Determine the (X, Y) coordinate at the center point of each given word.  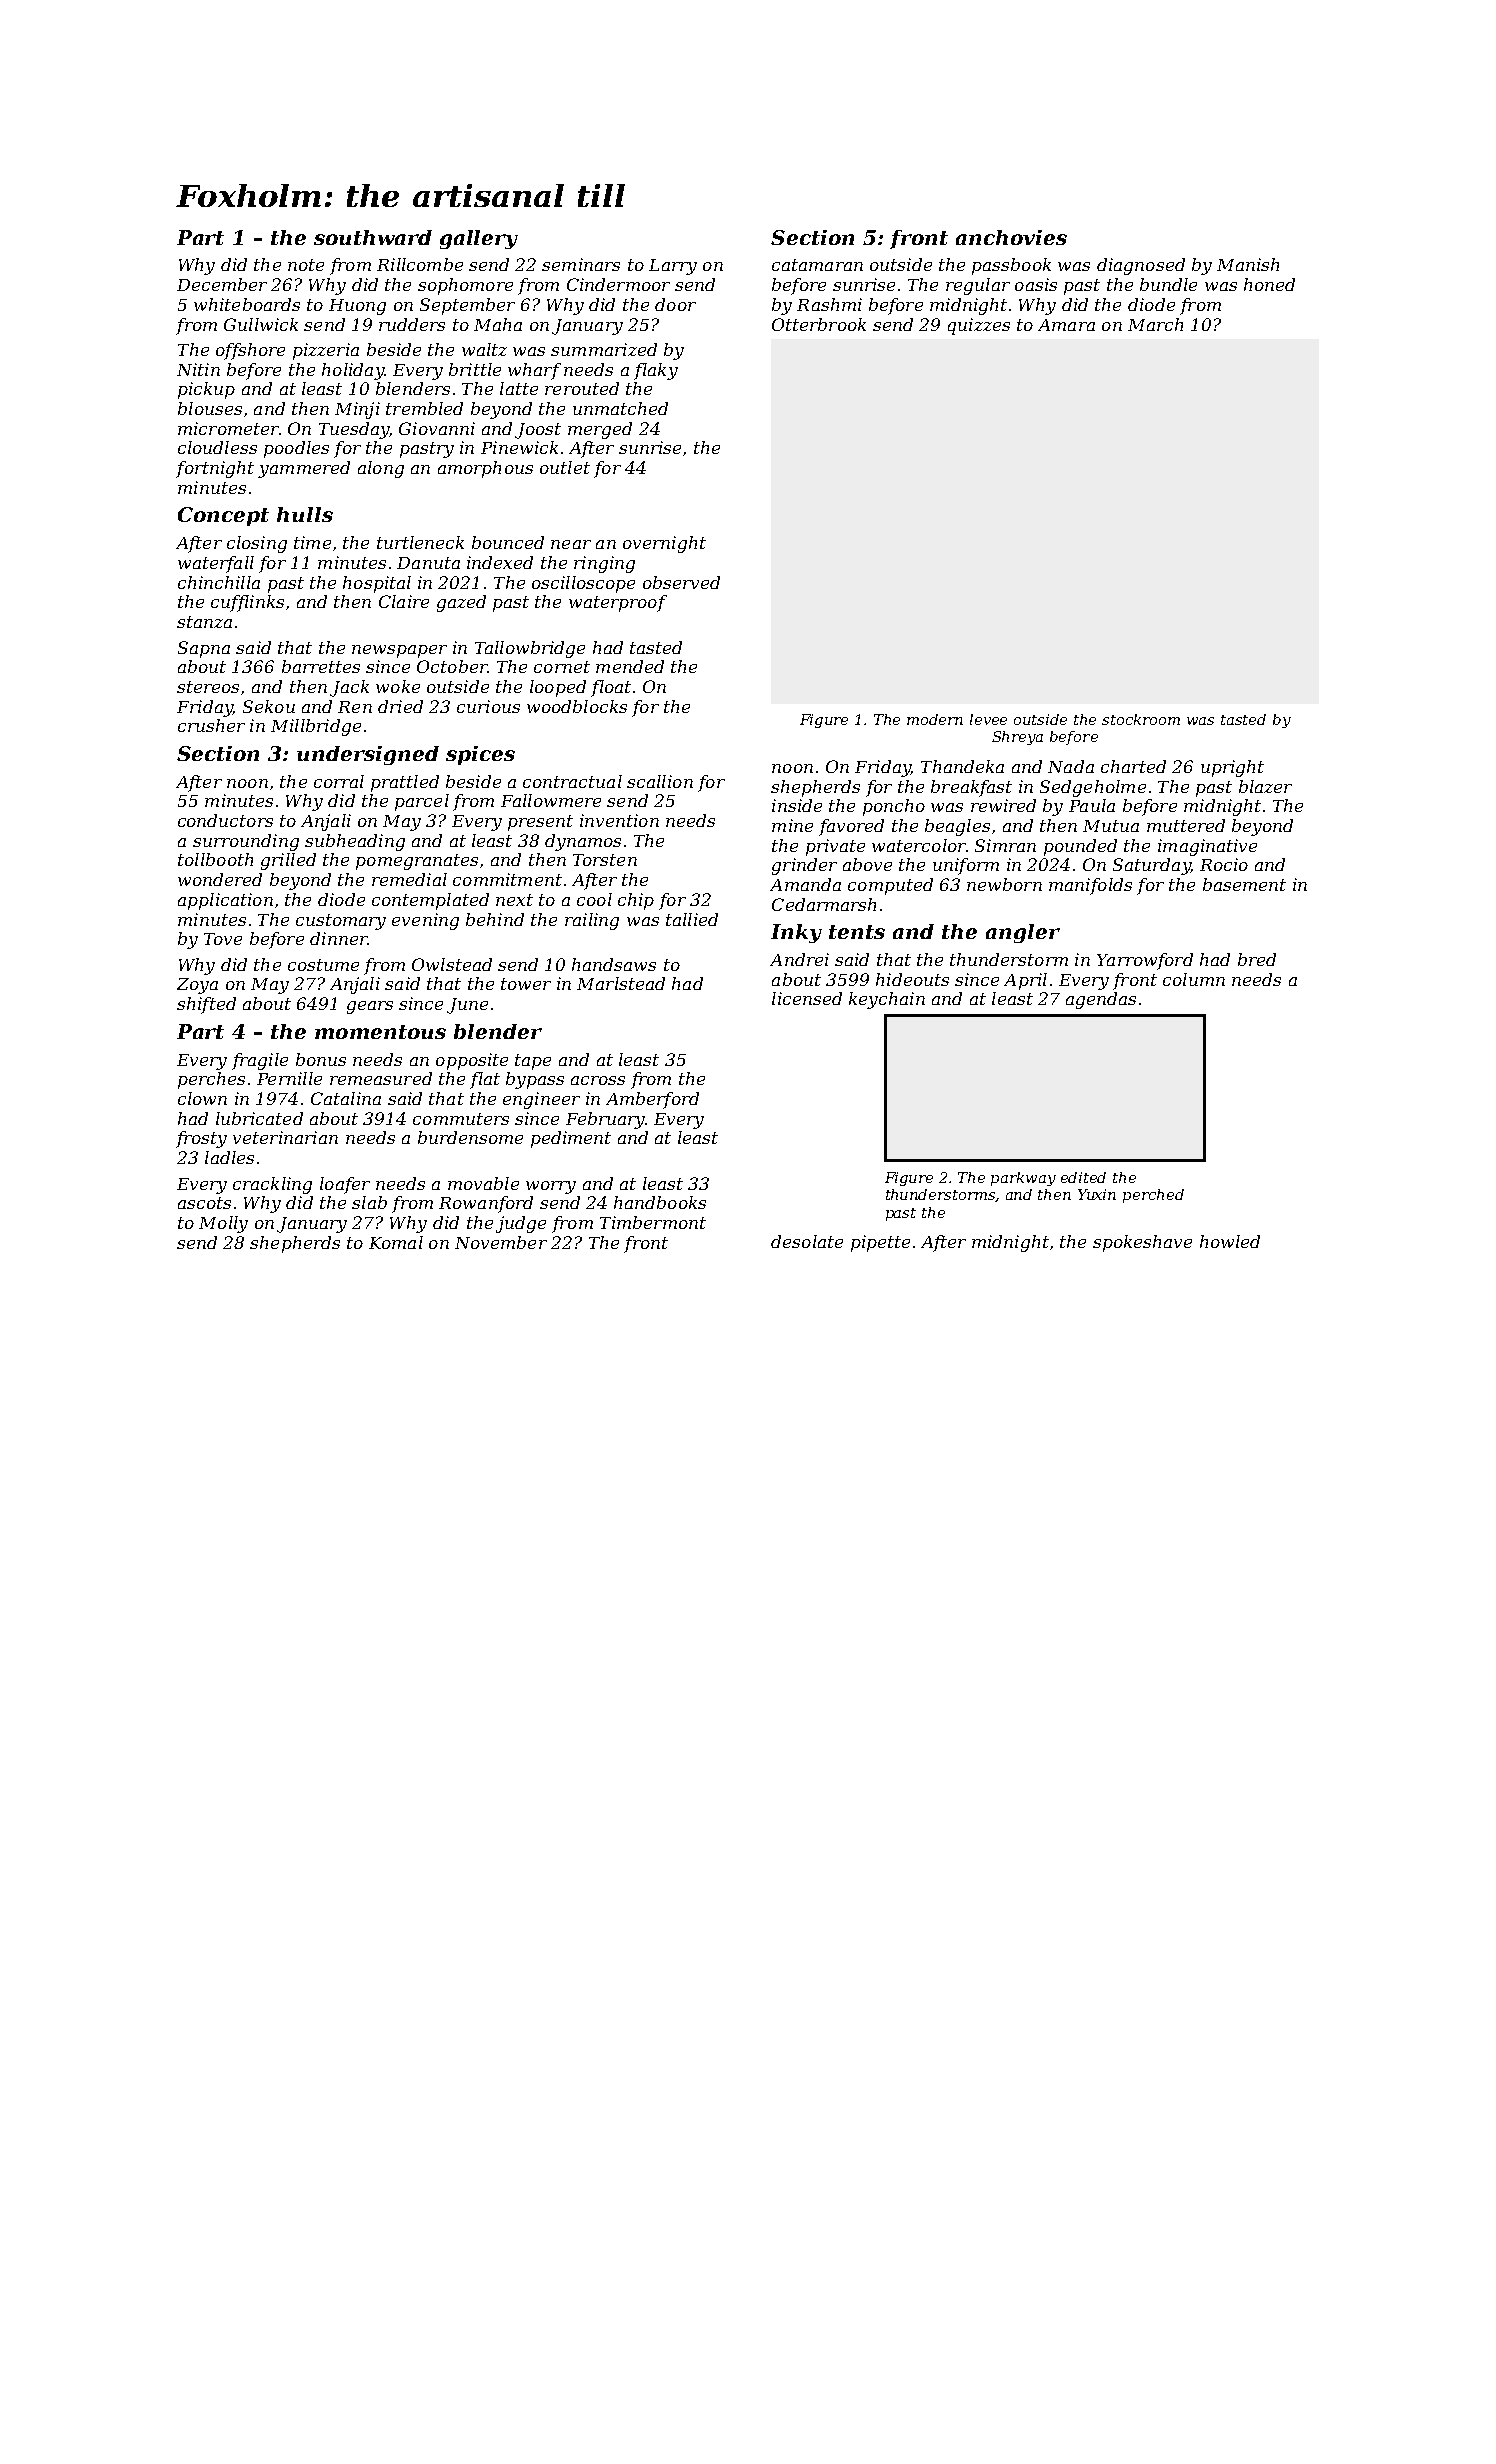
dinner (338, 938)
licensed (807, 998)
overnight (664, 544)
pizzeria (326, 351)
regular (978, 286)
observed (681, 582)
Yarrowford (1145, 961)
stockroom (1141, 719)
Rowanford (486, 1204)
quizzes (979, 326)
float (611, 688)
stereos (208, 687)
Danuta (428, 563)
